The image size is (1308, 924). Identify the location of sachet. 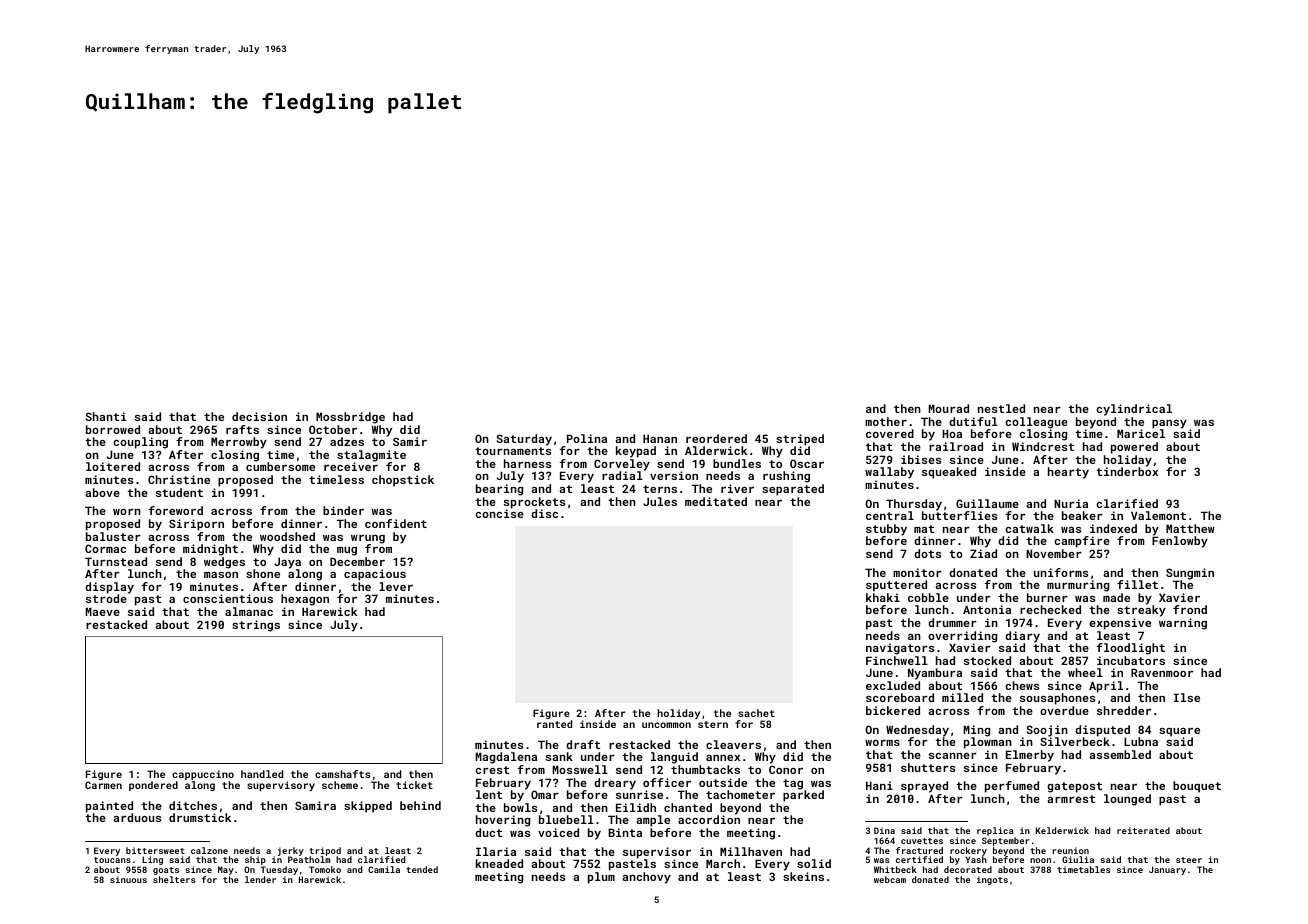
(756, 713).
